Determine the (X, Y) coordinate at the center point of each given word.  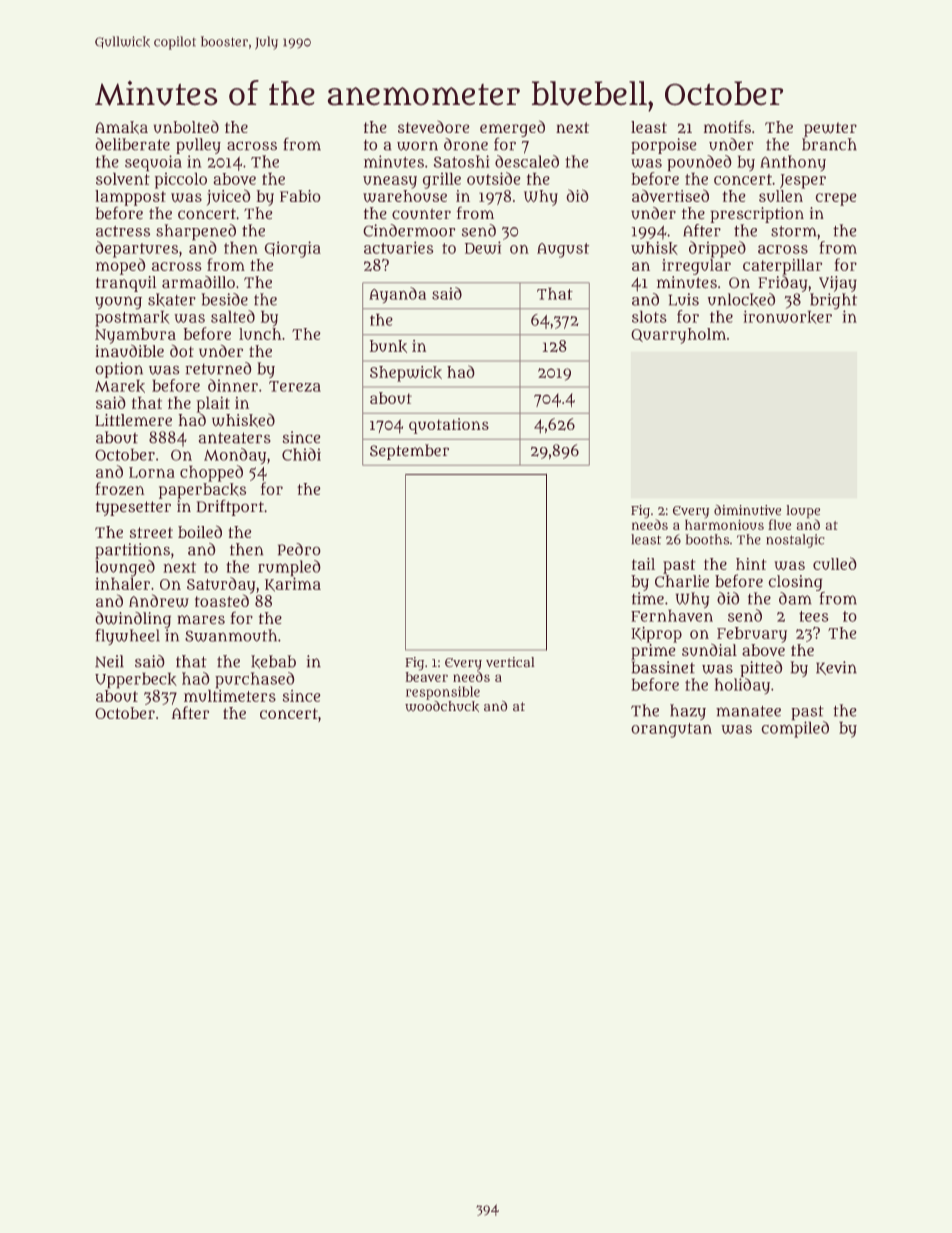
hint (751, 564)
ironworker (787, 317)
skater (172, 300)
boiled (200, 531)
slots (649, 316)
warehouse (405, 196)
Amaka (121, 127)
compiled (795, 729)
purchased (255, 680)
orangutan (671, 730)
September (409, 452)
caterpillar (782, 267)
